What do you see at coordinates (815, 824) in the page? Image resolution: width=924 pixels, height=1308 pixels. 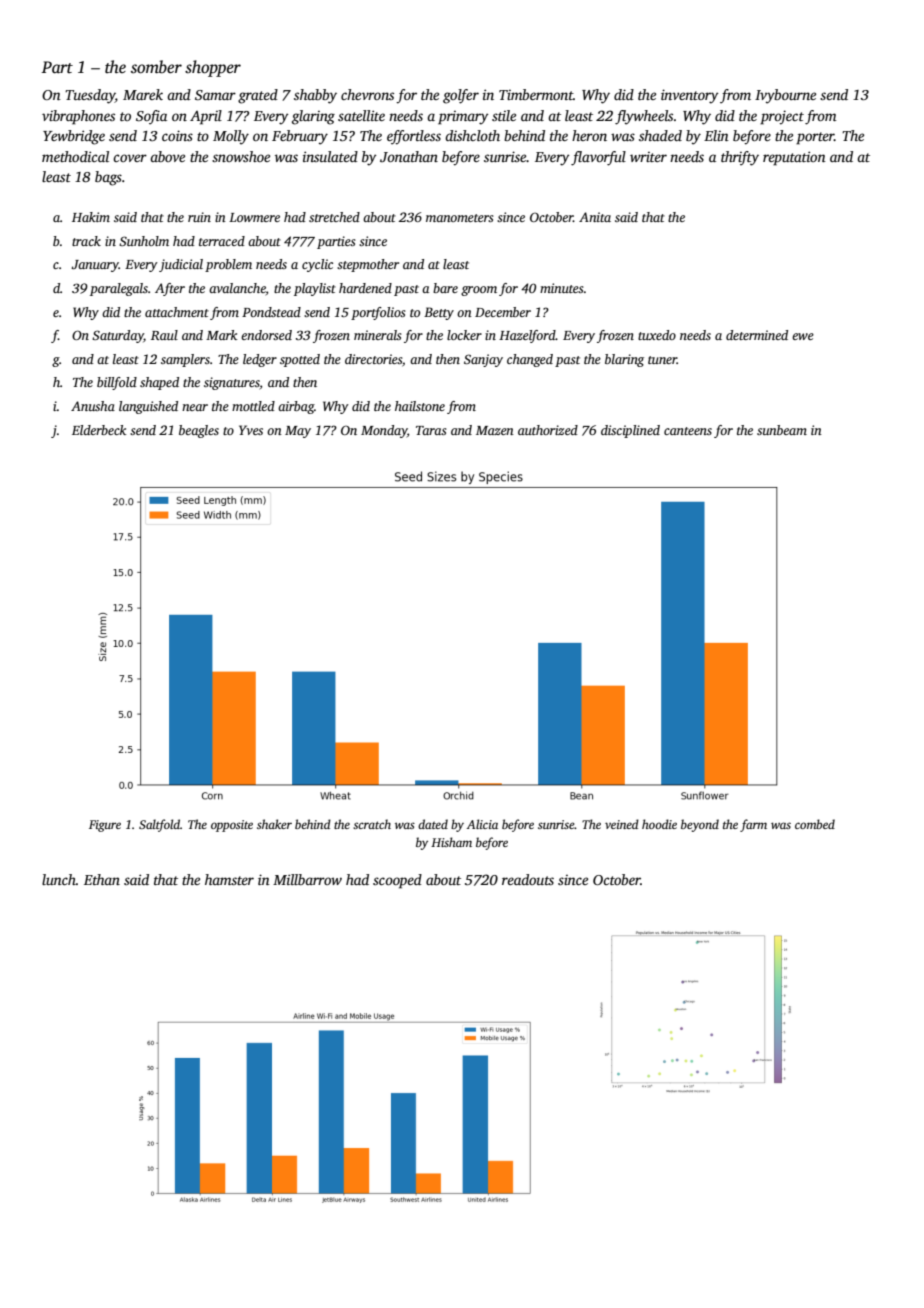 I see `combed` at bounding box center [815, 824].
